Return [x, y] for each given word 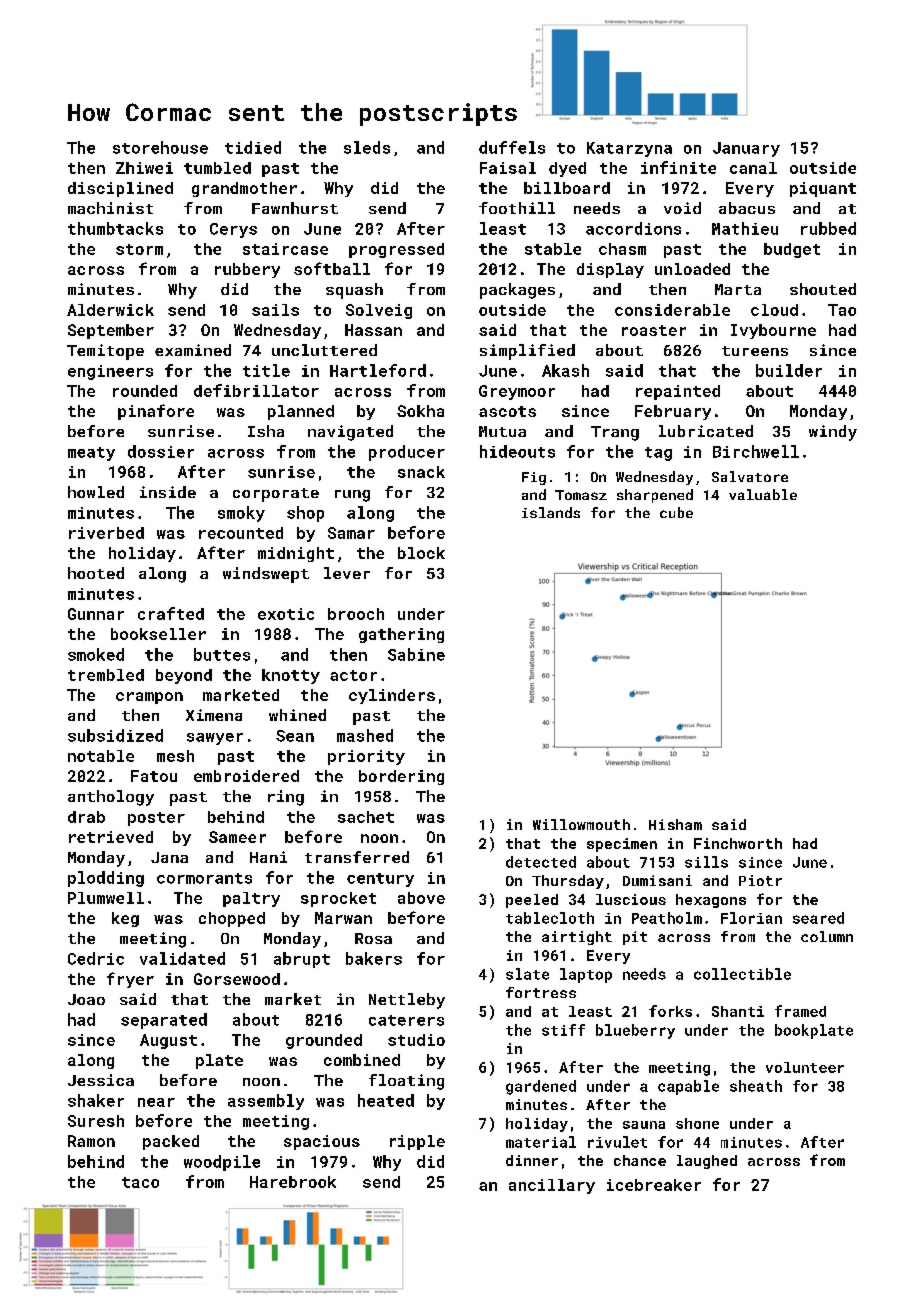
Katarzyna [629, 149]
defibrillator [256, 390]
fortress [541, 992]
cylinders [392, 696]
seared [818, 918]
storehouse [160, 147]
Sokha [420, 411]
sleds [367, 147]
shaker [96, 1100]
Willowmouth [581, 824]
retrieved [111, 837]
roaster [654, 330]
